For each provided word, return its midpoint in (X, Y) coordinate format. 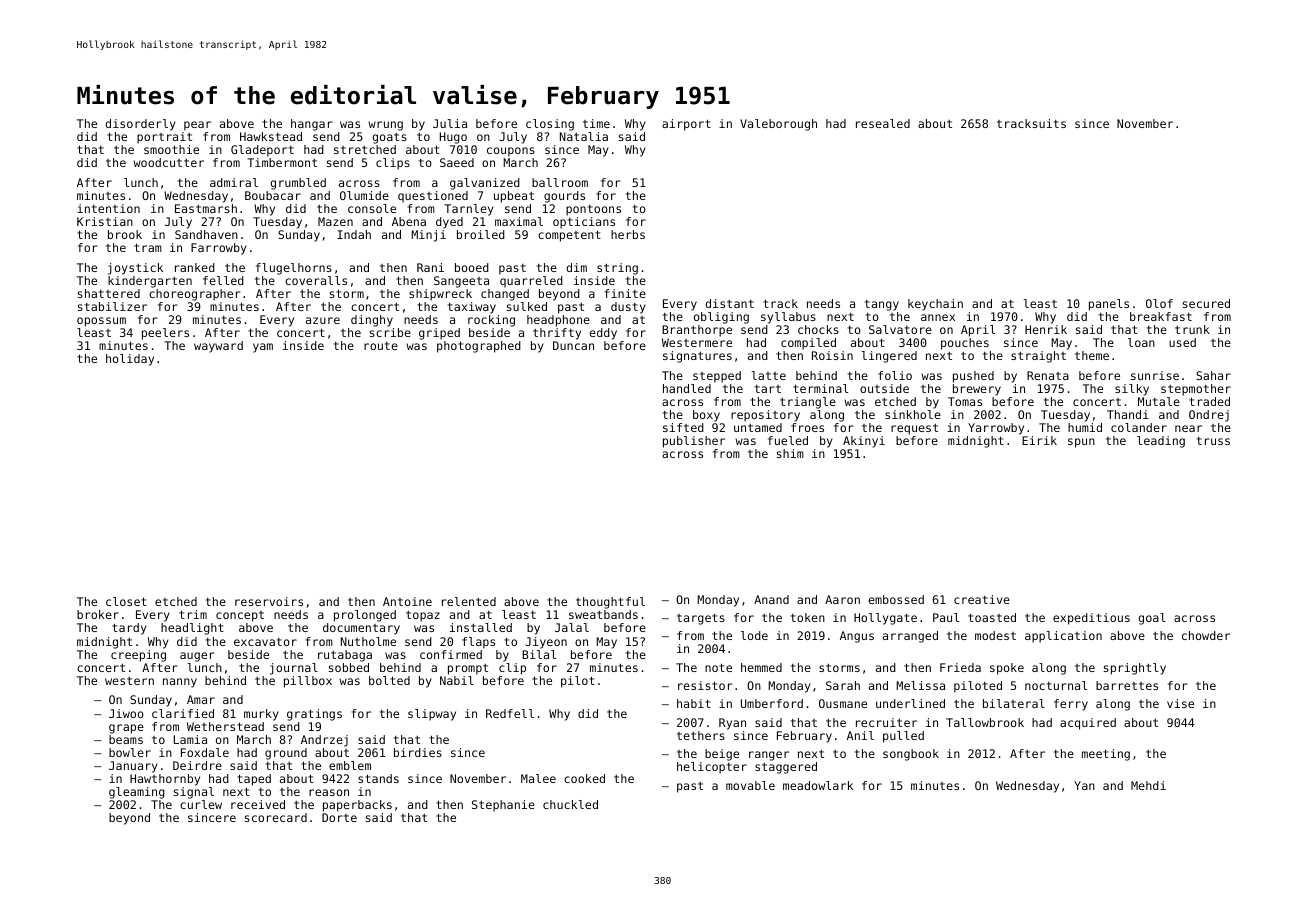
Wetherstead (225, 726)
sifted (683, 427)
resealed (883, 123)
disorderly (140, 125)
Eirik (1039, 440)
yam (263, 348)
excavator (265, 642)
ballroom (560, 182)
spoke (1007, 669)
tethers (701, 735)
